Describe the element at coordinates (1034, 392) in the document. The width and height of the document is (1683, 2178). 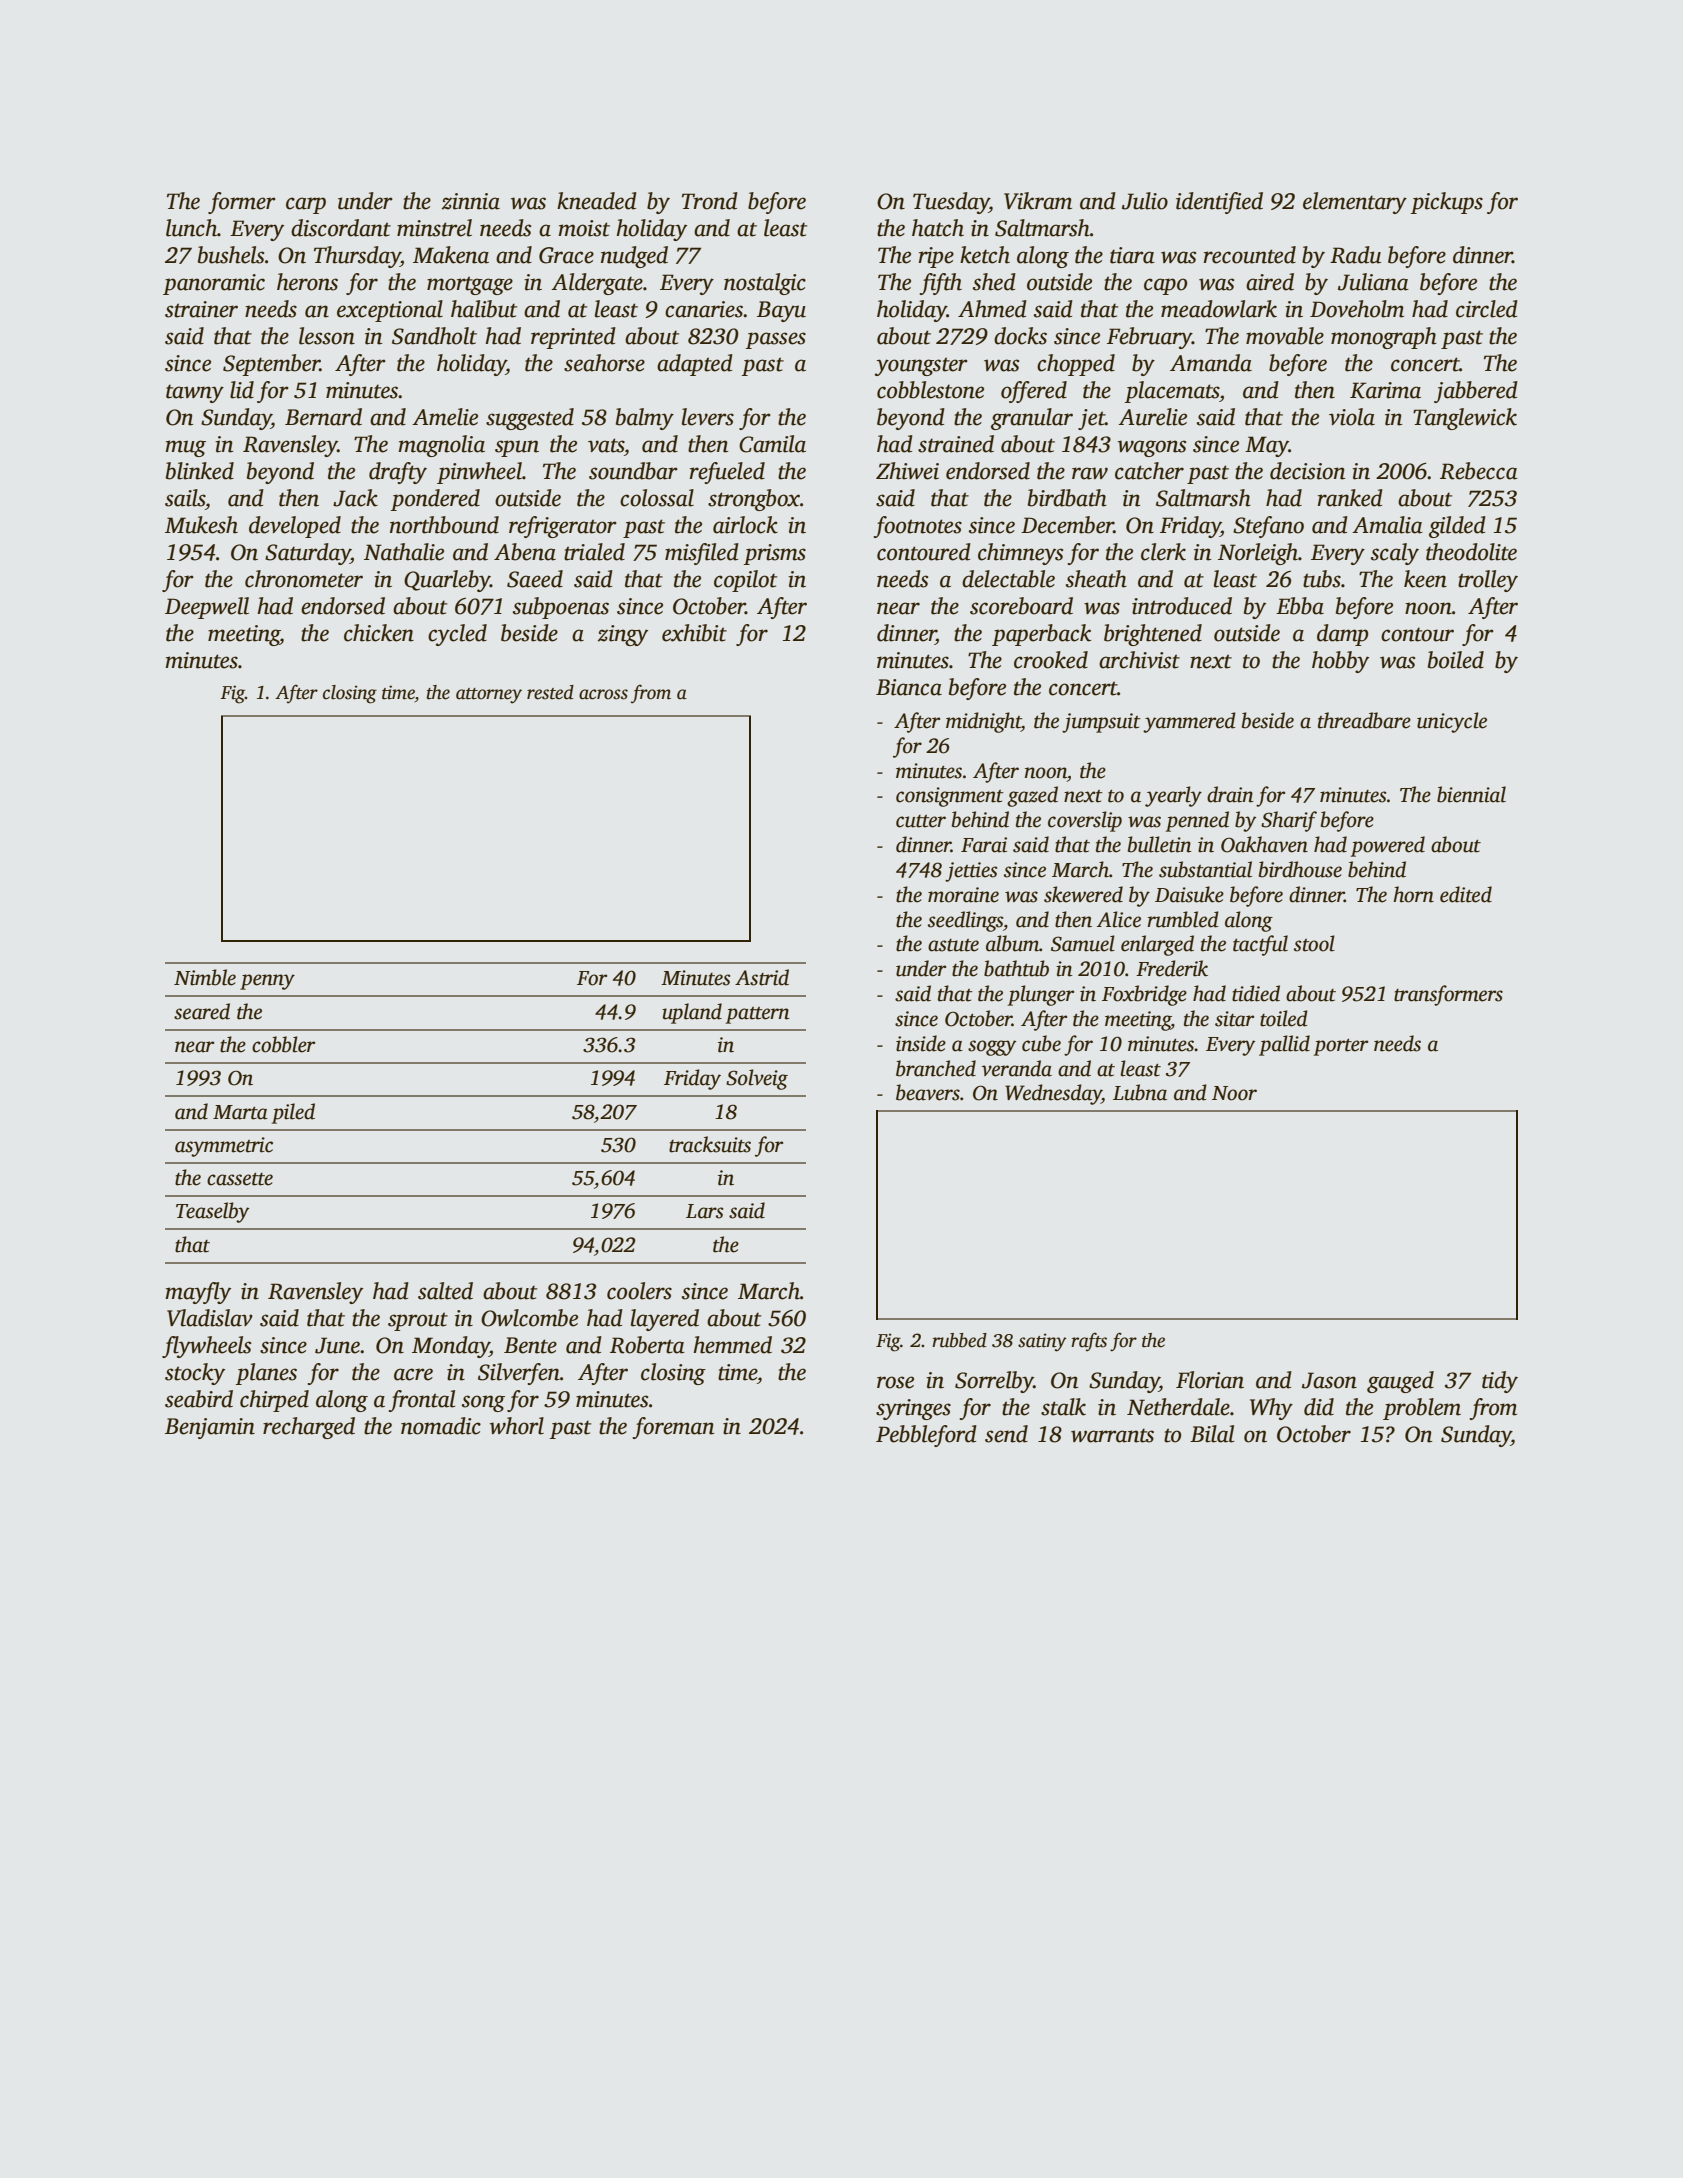
I see `offered` at that location.
